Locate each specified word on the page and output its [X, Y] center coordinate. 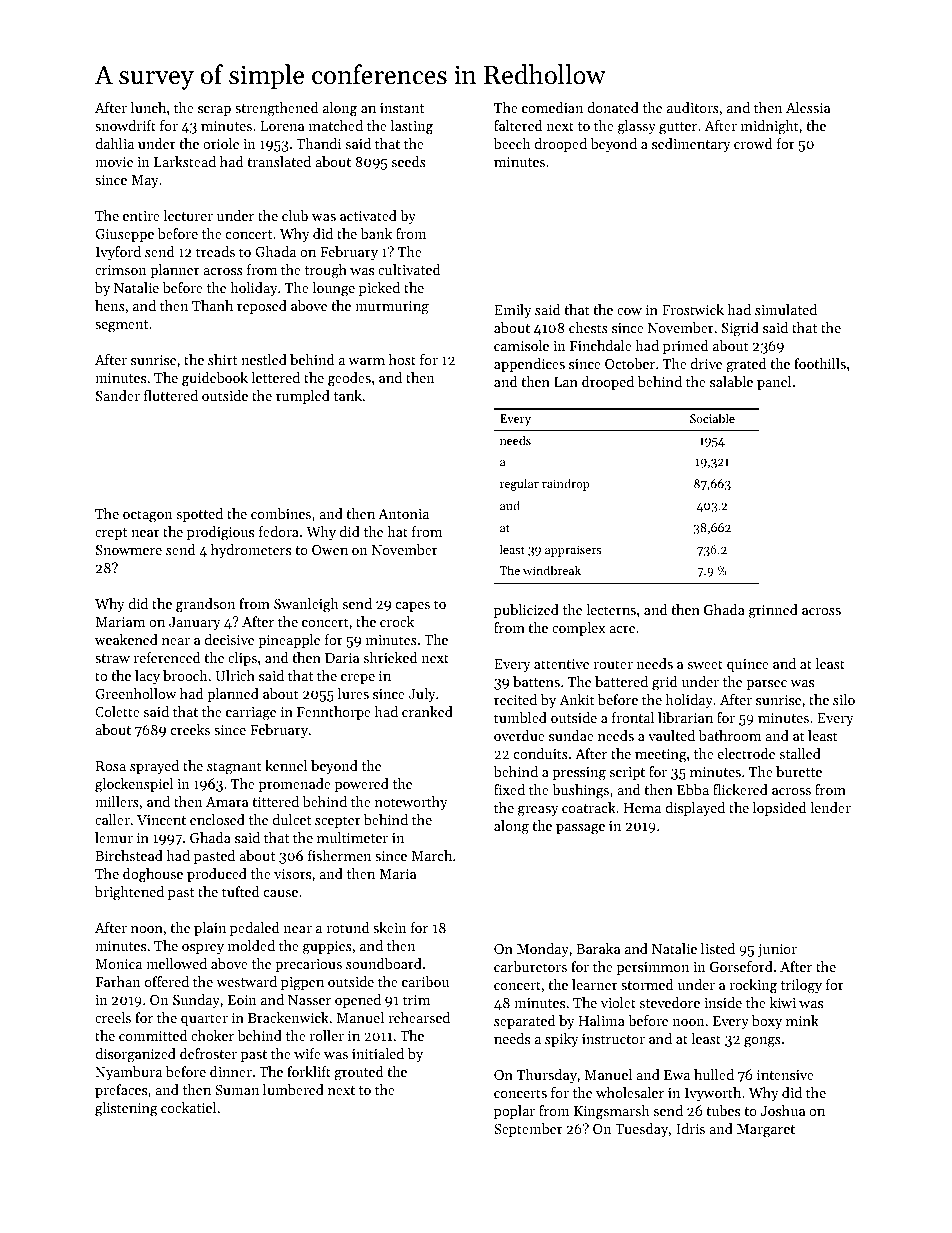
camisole [521, 345]
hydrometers [251, 551]
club [295, 215]
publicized [526, 611]
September [528, 1130]
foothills [820, 363]
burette [799, 771]
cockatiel [188, 1107]
